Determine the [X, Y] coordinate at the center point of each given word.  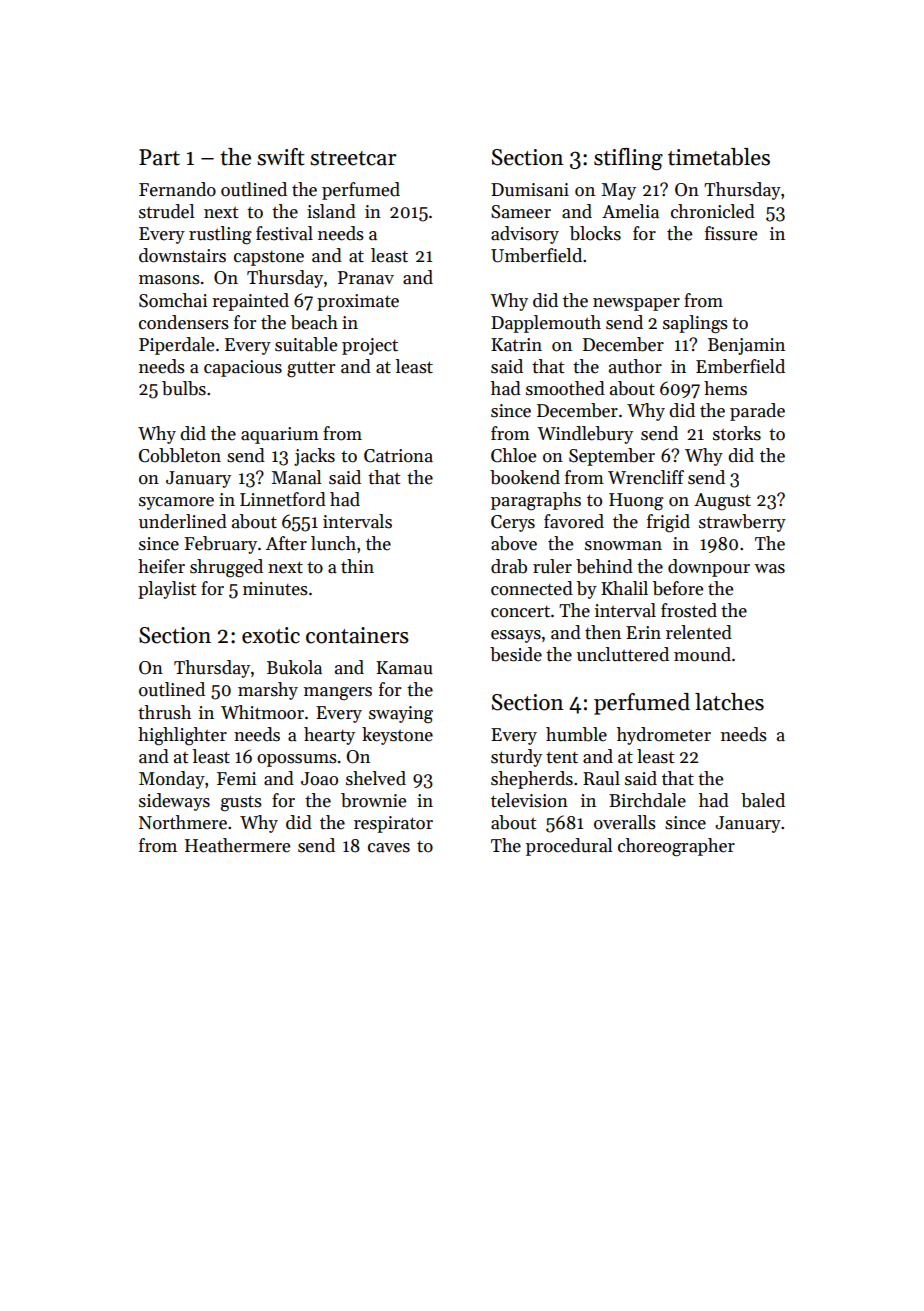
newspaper [636, 304]
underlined [183, 521]
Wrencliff [646, 477]
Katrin [516, 345]
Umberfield [536, 255]
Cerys [513, 523]
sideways [174, 802]
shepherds [532, 780]
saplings [695, 324]
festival [284, 233]
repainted [250, 302]
